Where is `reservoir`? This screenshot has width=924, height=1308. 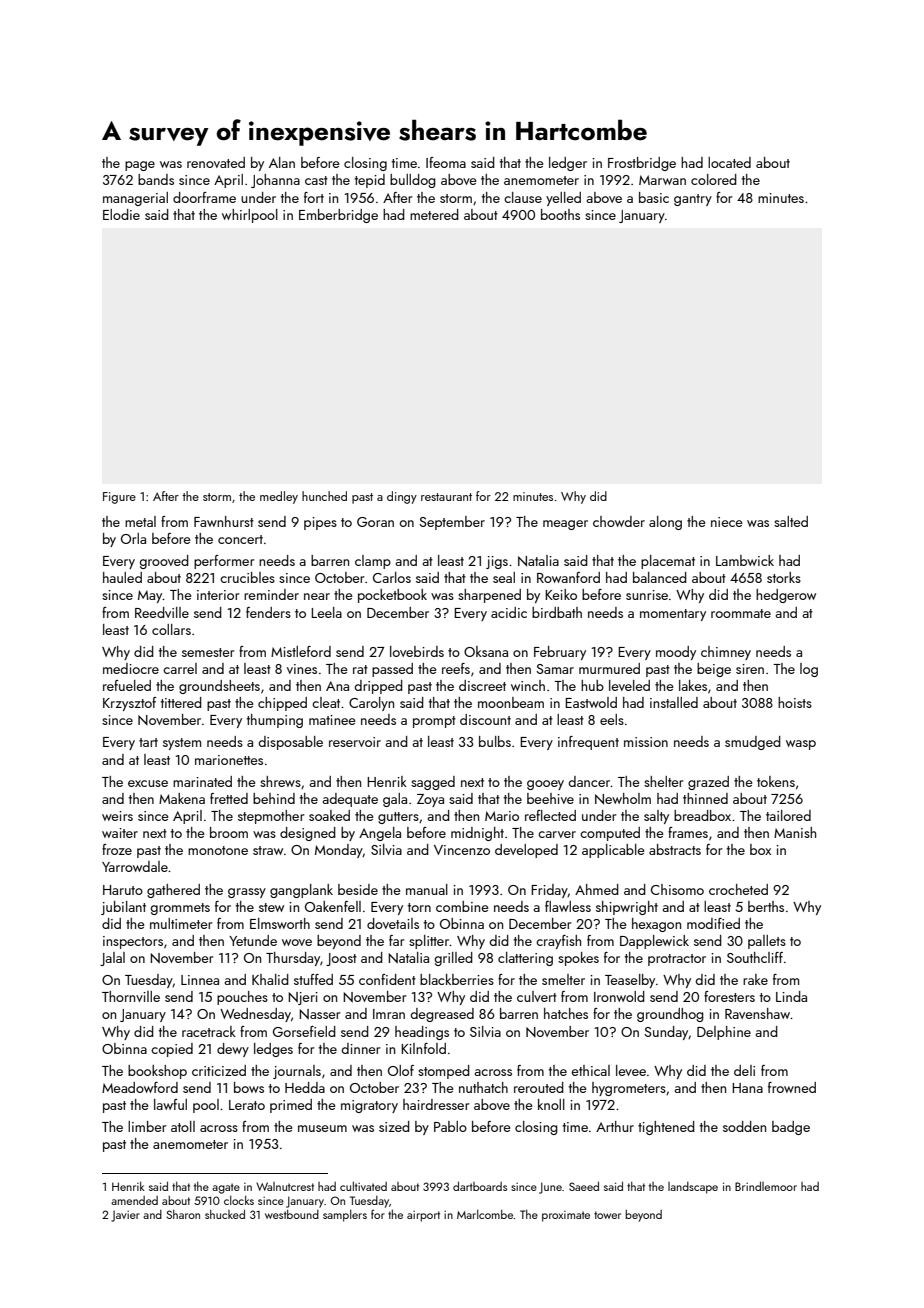 reservoir is located at coordinates (355, 742).
